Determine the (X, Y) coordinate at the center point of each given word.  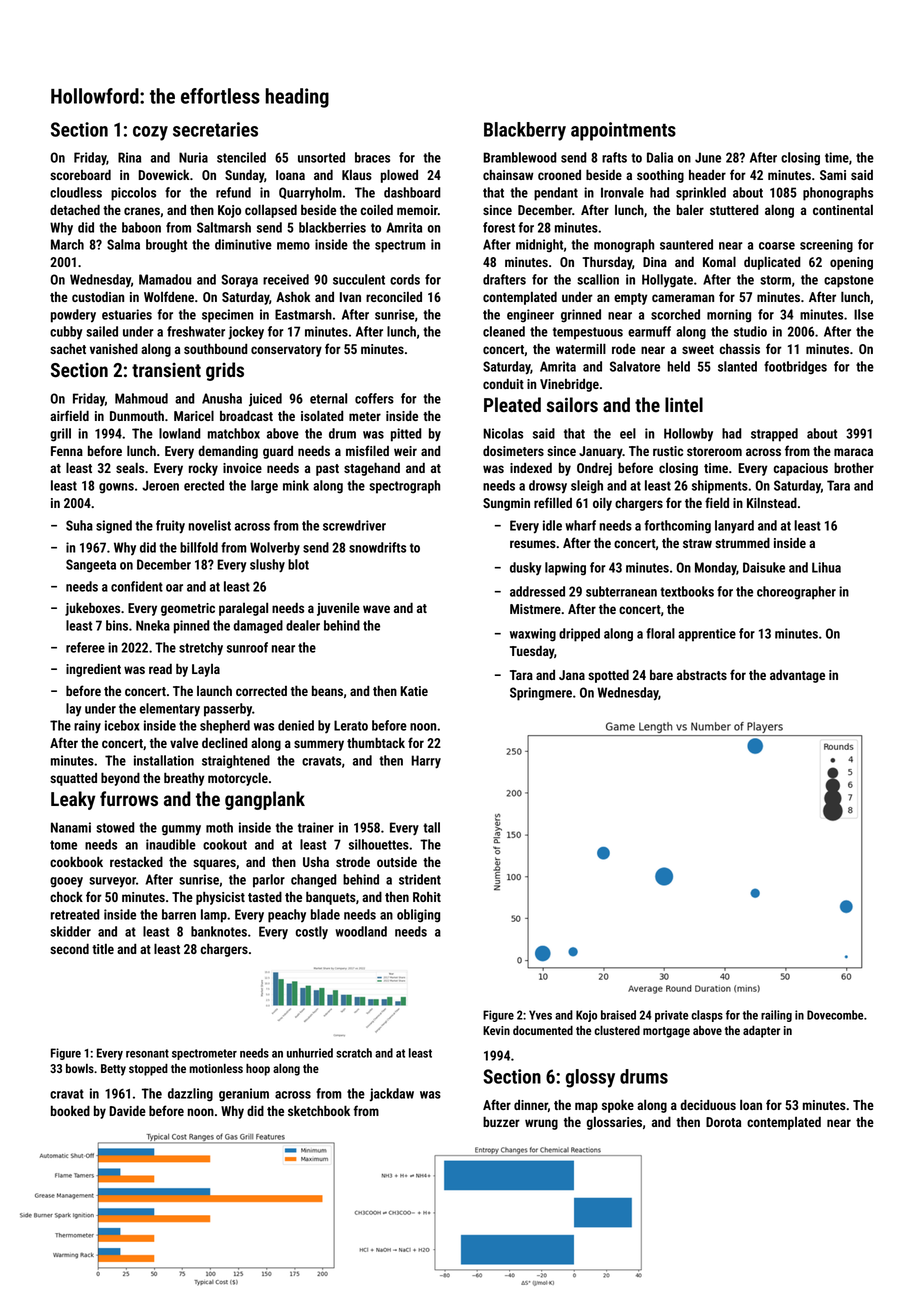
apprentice (707, 635)
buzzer (501, 1121)
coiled (377, 209)
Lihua (826, 567)
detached (75, 209)
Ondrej (594, 469)
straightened (236, 762)
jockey (246, 333)
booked (70, 1110)
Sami (833, 175)
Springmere (541, 694)
